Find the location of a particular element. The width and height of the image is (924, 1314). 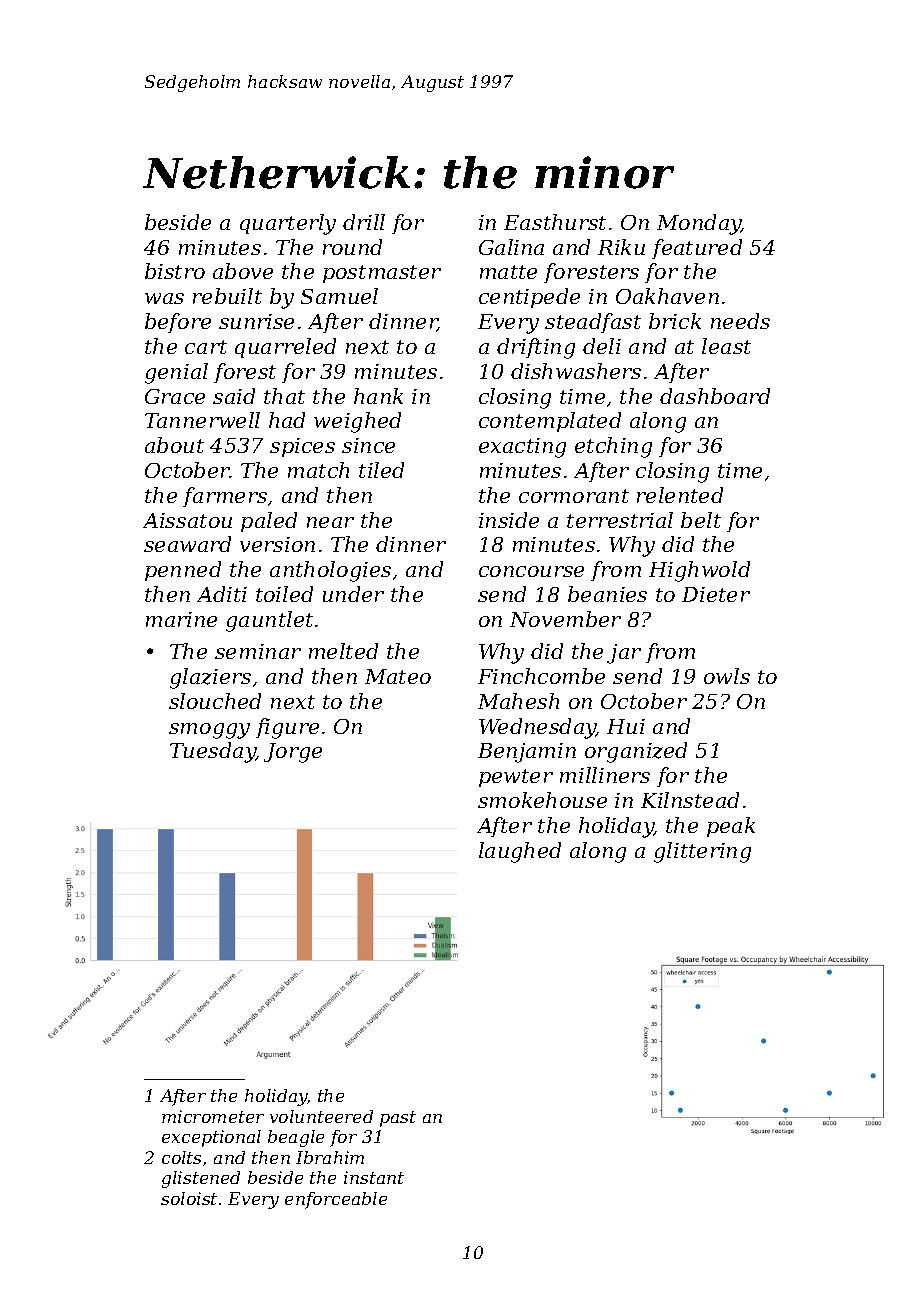

glittering is located at coordinates (702, 852).
